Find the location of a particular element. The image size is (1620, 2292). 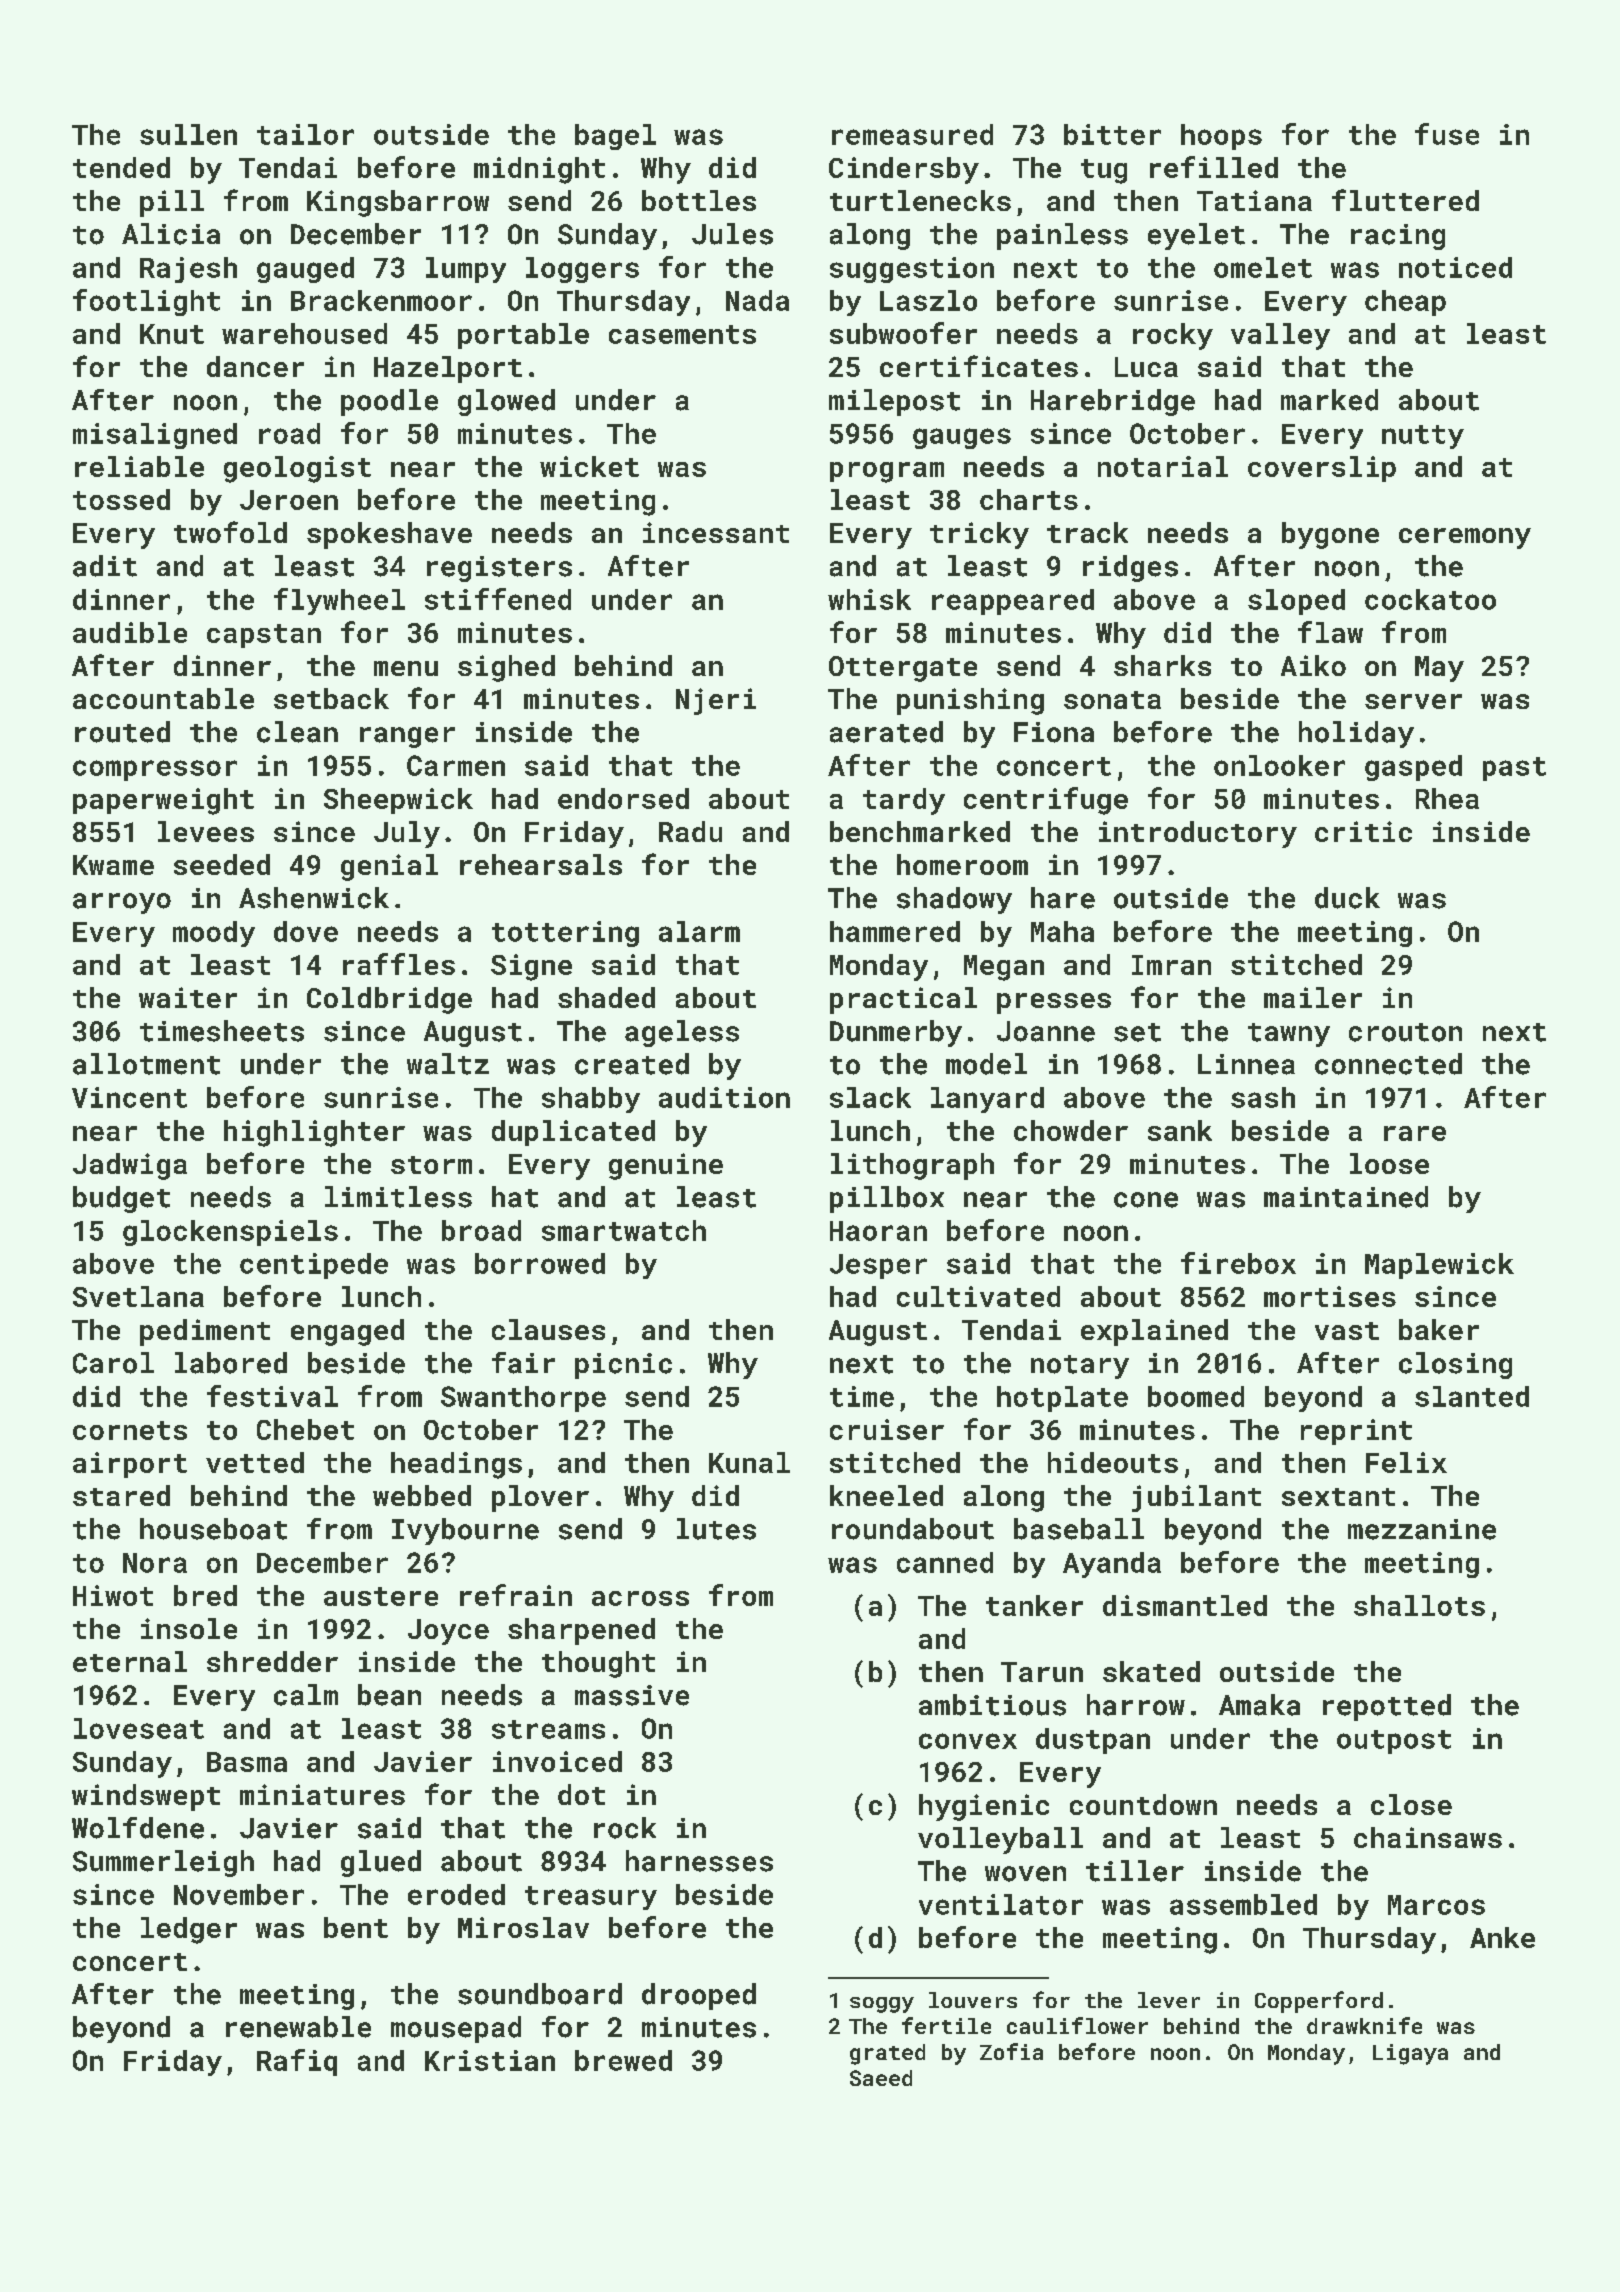

bitter is located at coordinates (1112, 134).
